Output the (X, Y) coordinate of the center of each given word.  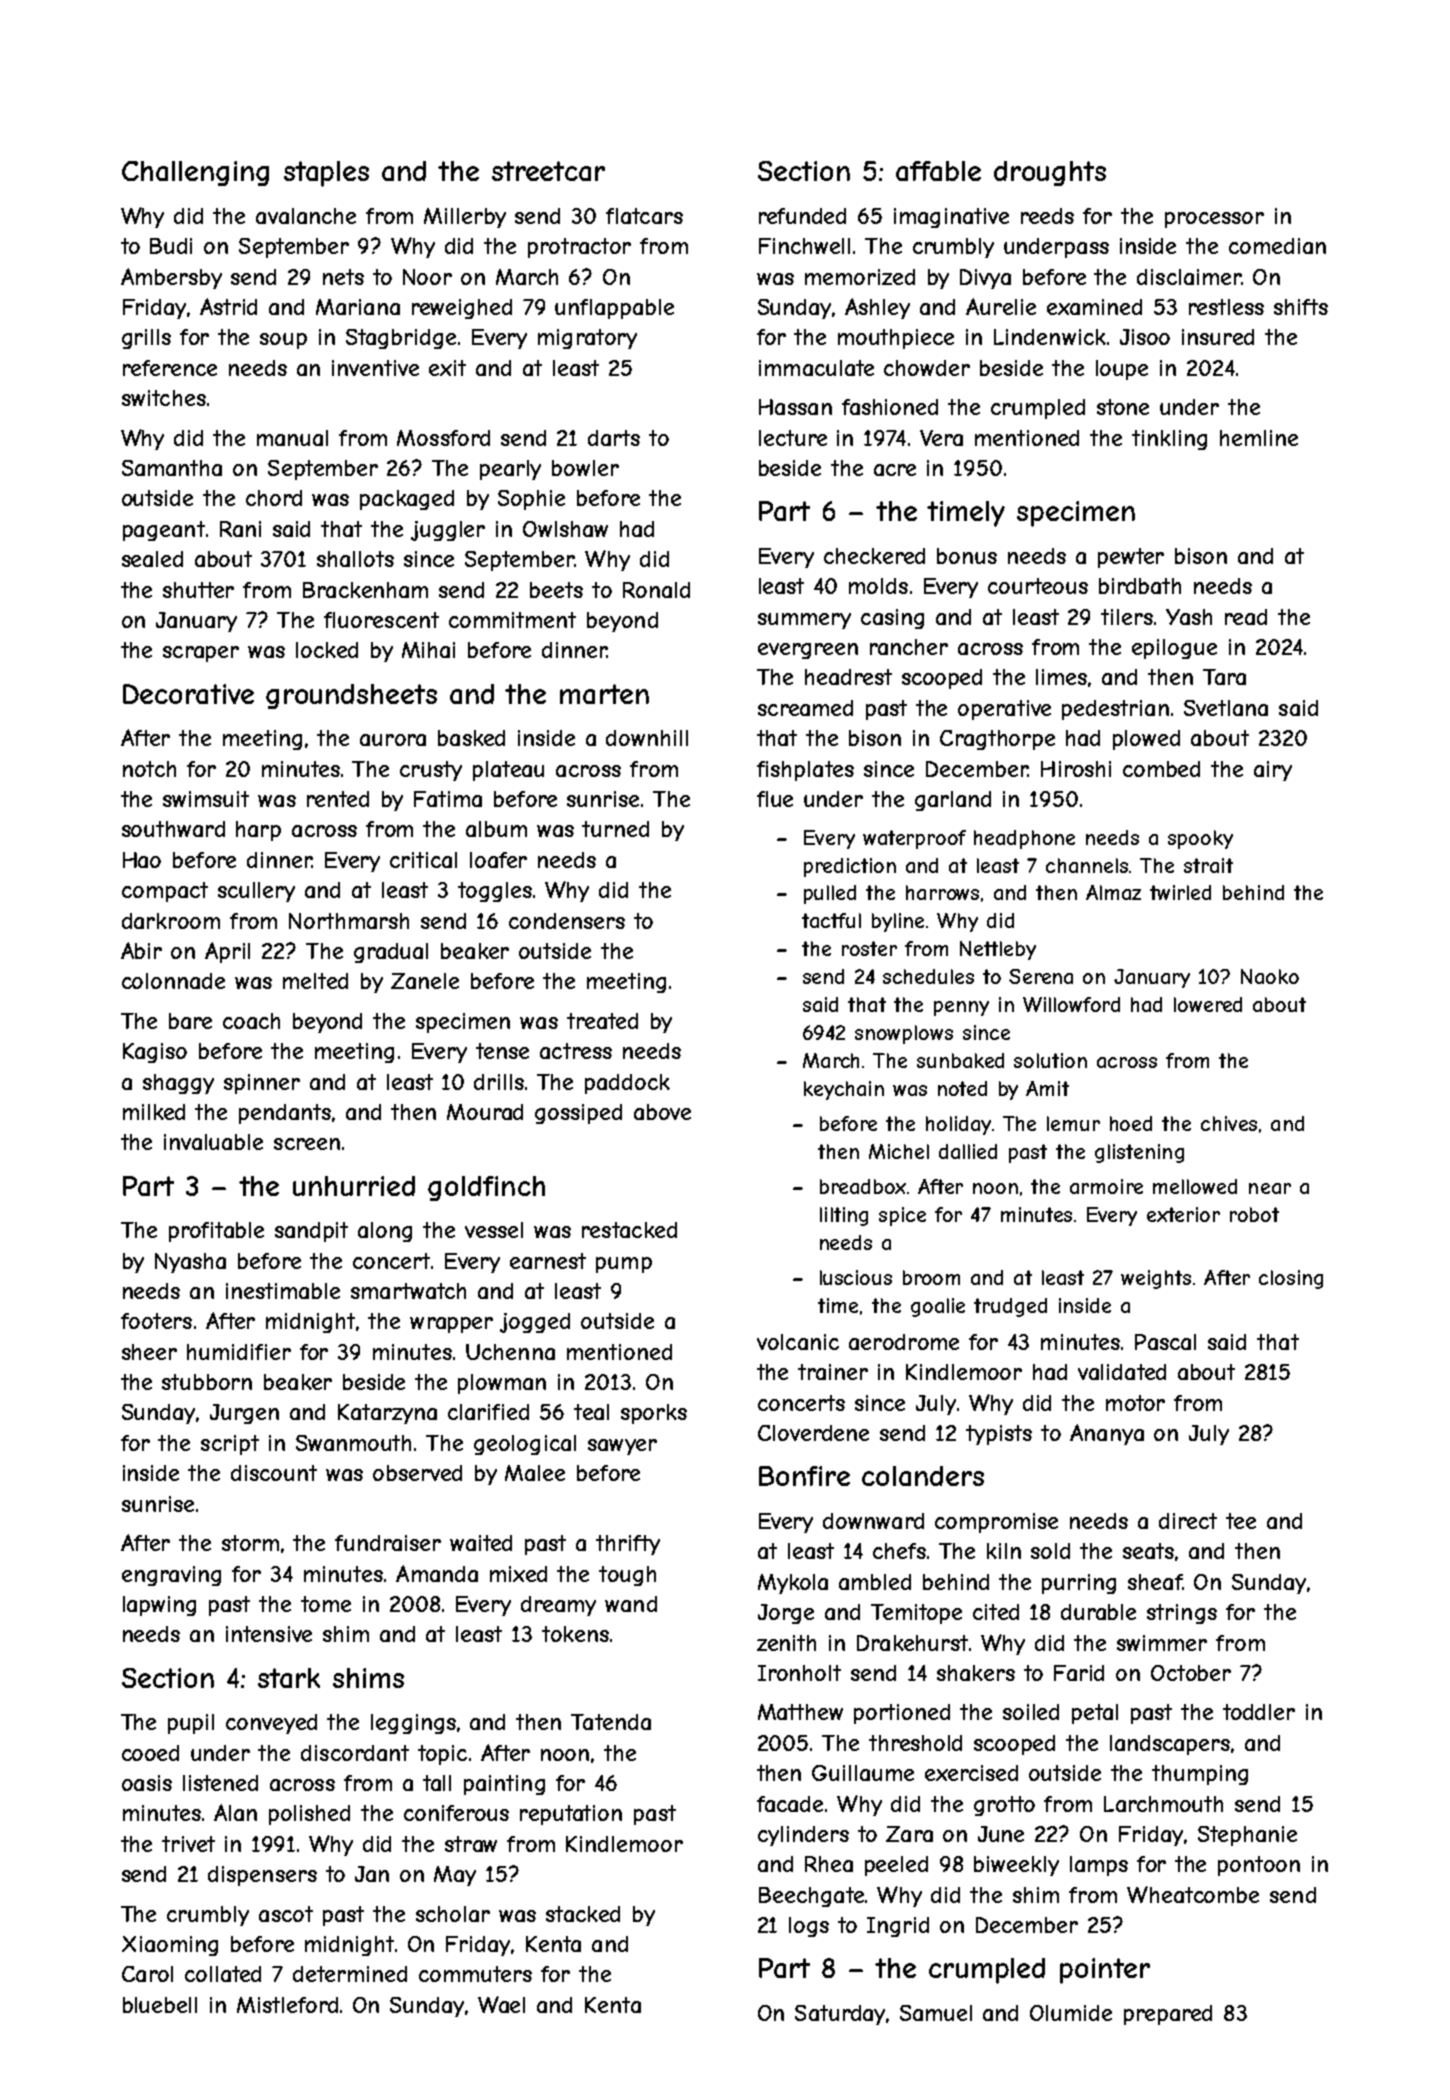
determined (350, 1974)
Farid (1079, 1673)
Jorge (786, 1614)
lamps (1099, 1866)
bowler (585, 468)
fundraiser (388, 1543)
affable (938, 171)
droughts (1050, 173)
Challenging (195, 173)
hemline (1259, 438)
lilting (844, 1216)
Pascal (1165, 1342)
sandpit (311, 1232)
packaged (407, 500)
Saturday (840, 2015)
